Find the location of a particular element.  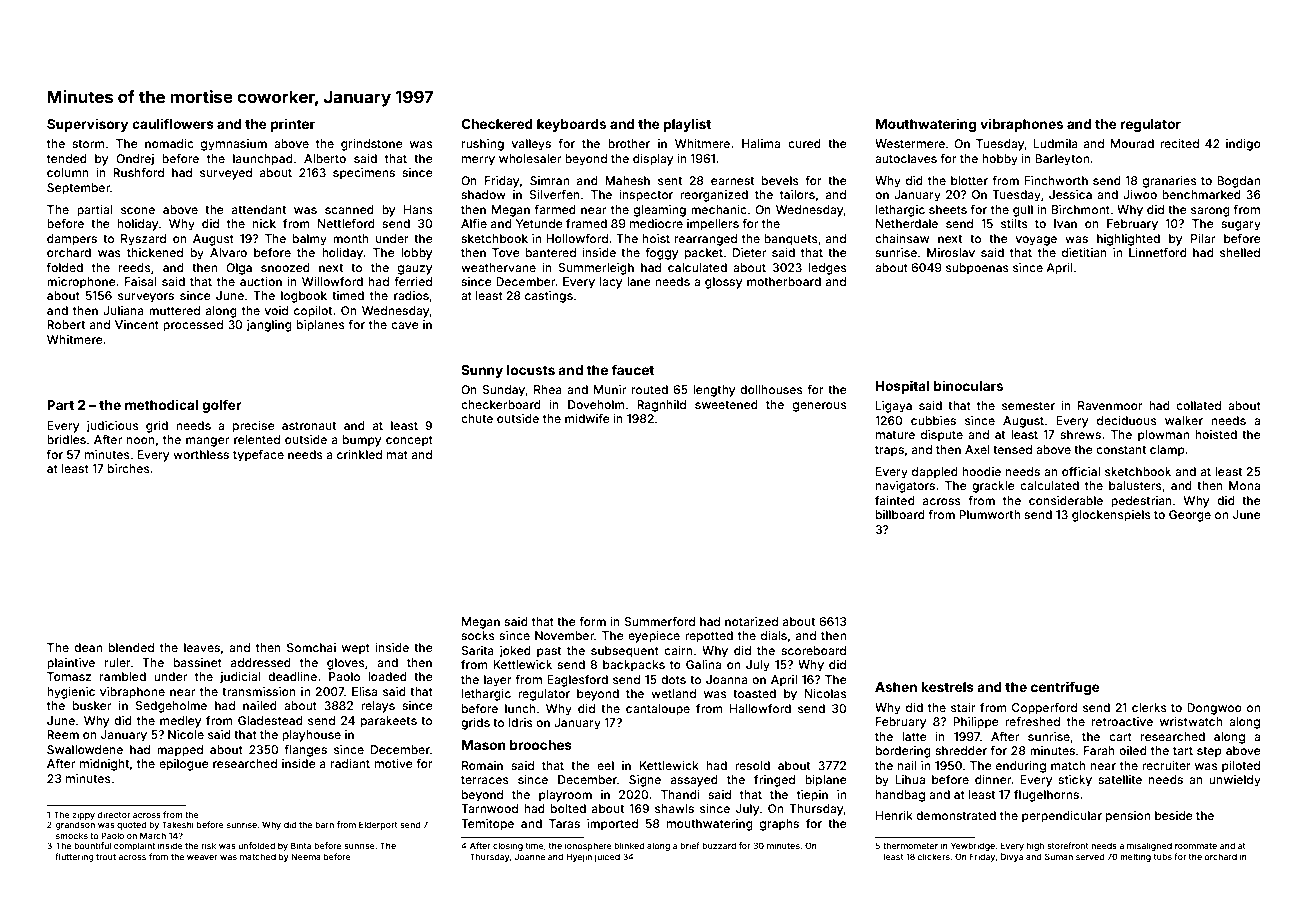

birches is located at coordinates (129, 468).
